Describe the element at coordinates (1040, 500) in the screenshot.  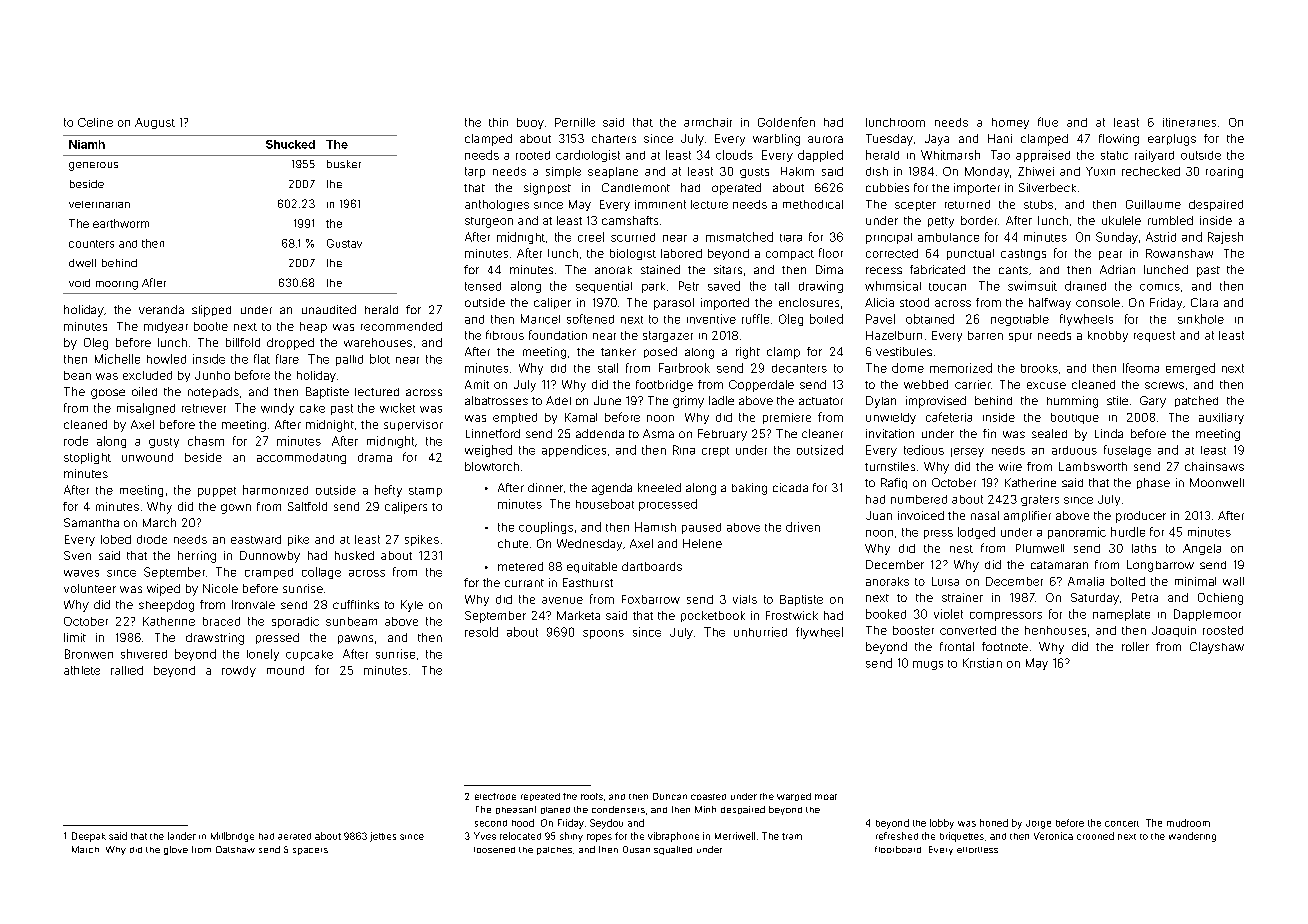
I see `graters` at that location.
